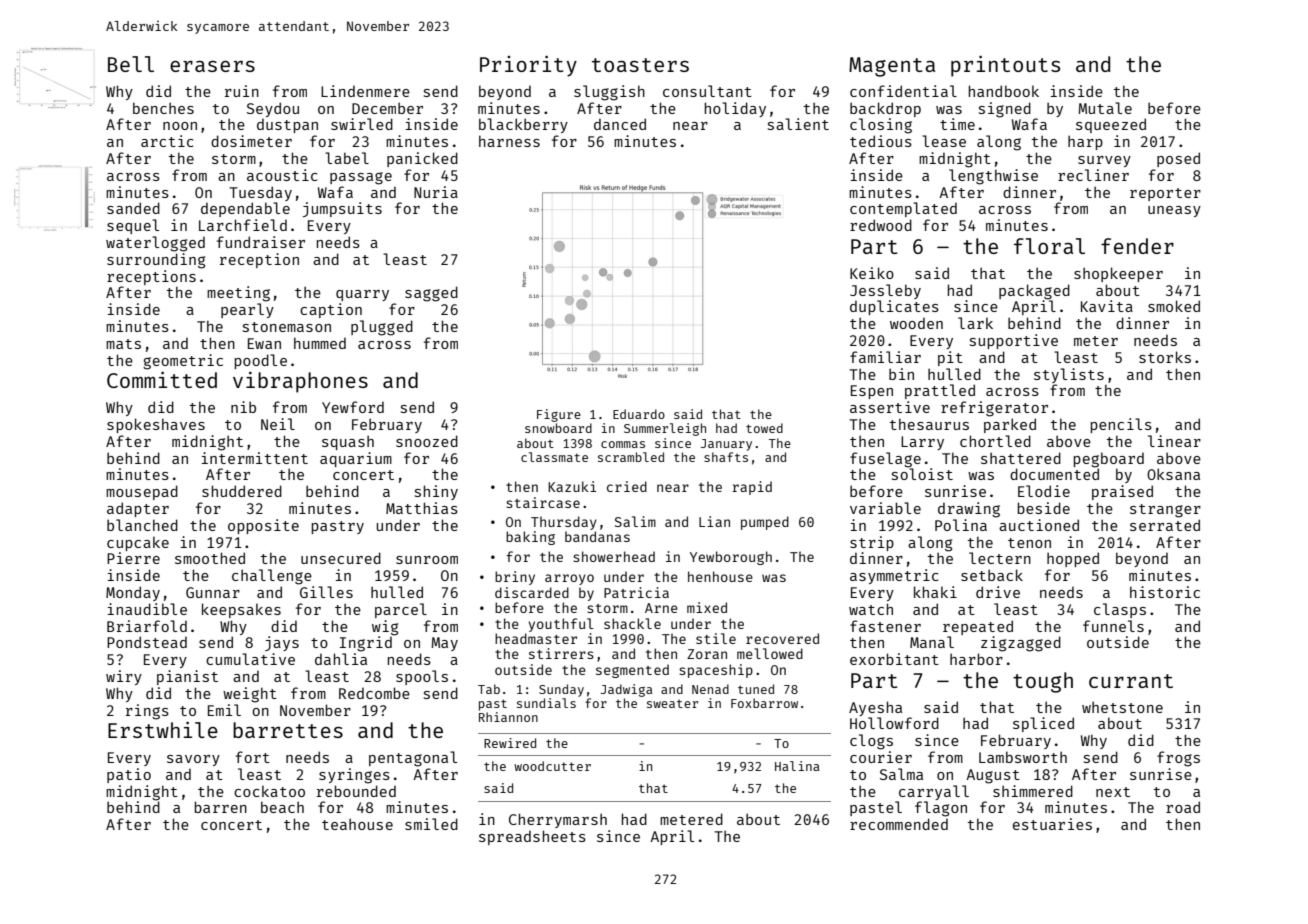 The width and height of the page is (1308, 924). I want to click on headmaster, so click(536, 638).
